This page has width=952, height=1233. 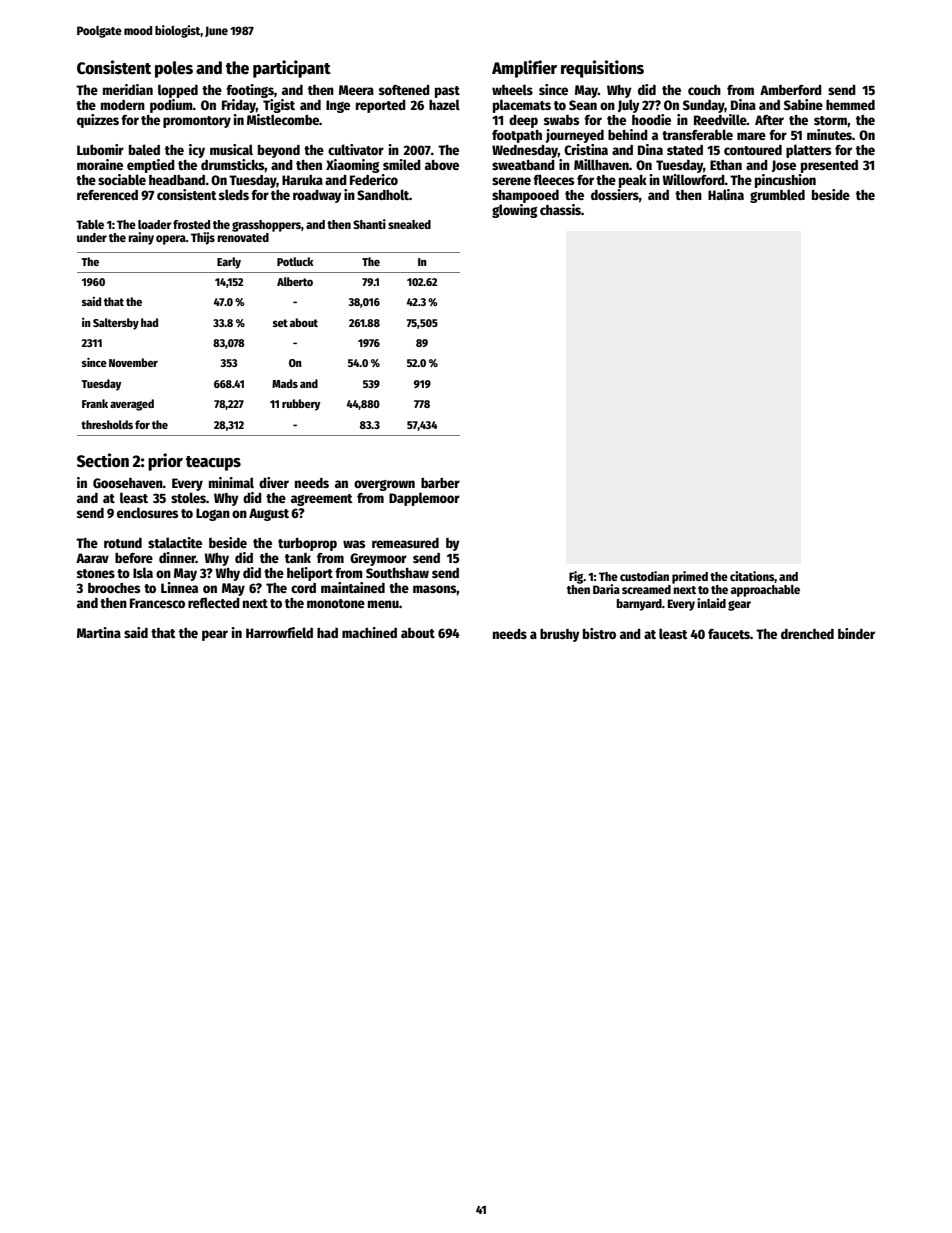 I want to click on November, so click(x=133, y=362).
